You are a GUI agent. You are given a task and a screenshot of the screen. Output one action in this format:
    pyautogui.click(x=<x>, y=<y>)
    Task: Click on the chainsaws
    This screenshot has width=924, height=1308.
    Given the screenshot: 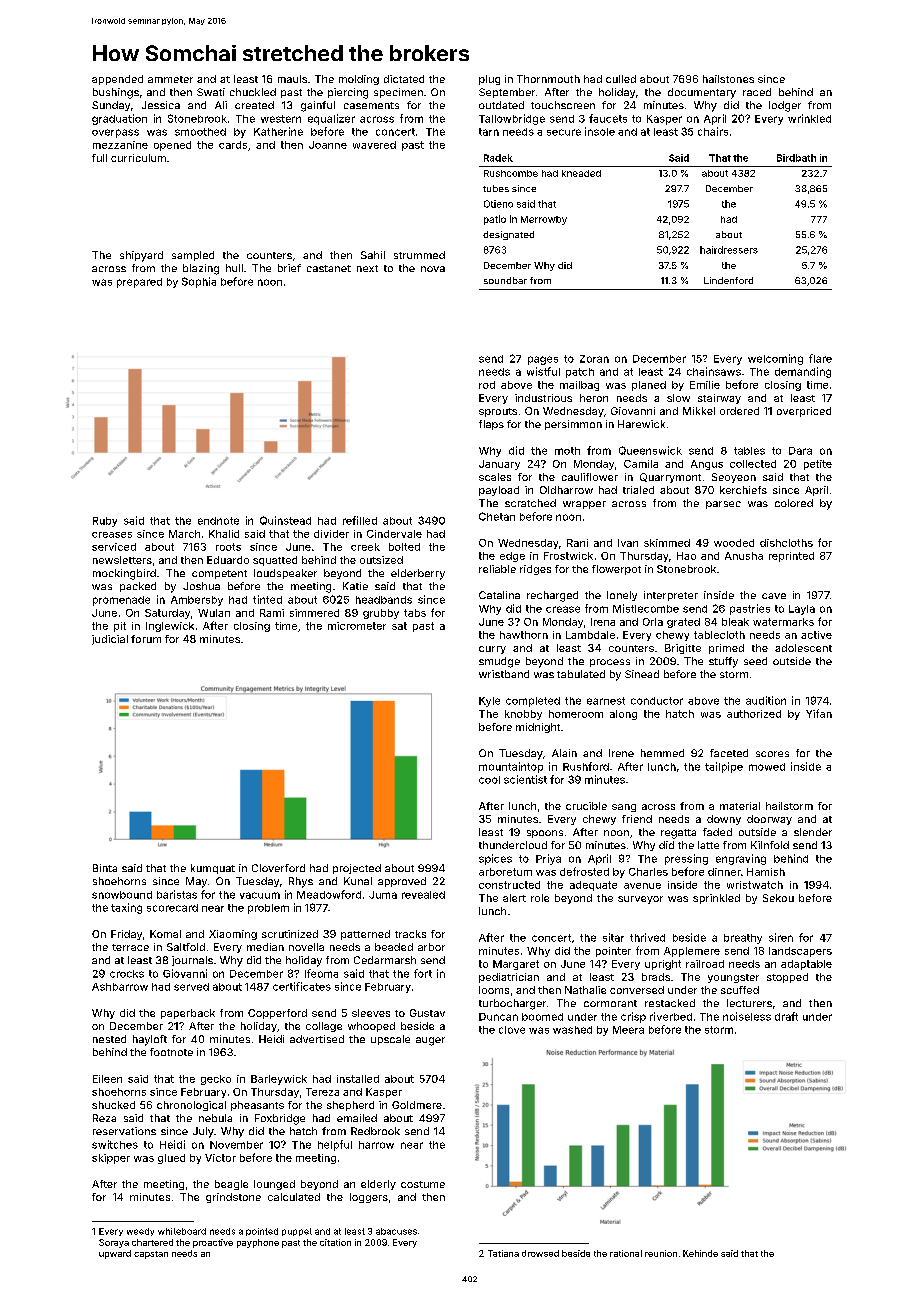 What is the action you would take?
    pyautogui.click(x=714, y=371)
